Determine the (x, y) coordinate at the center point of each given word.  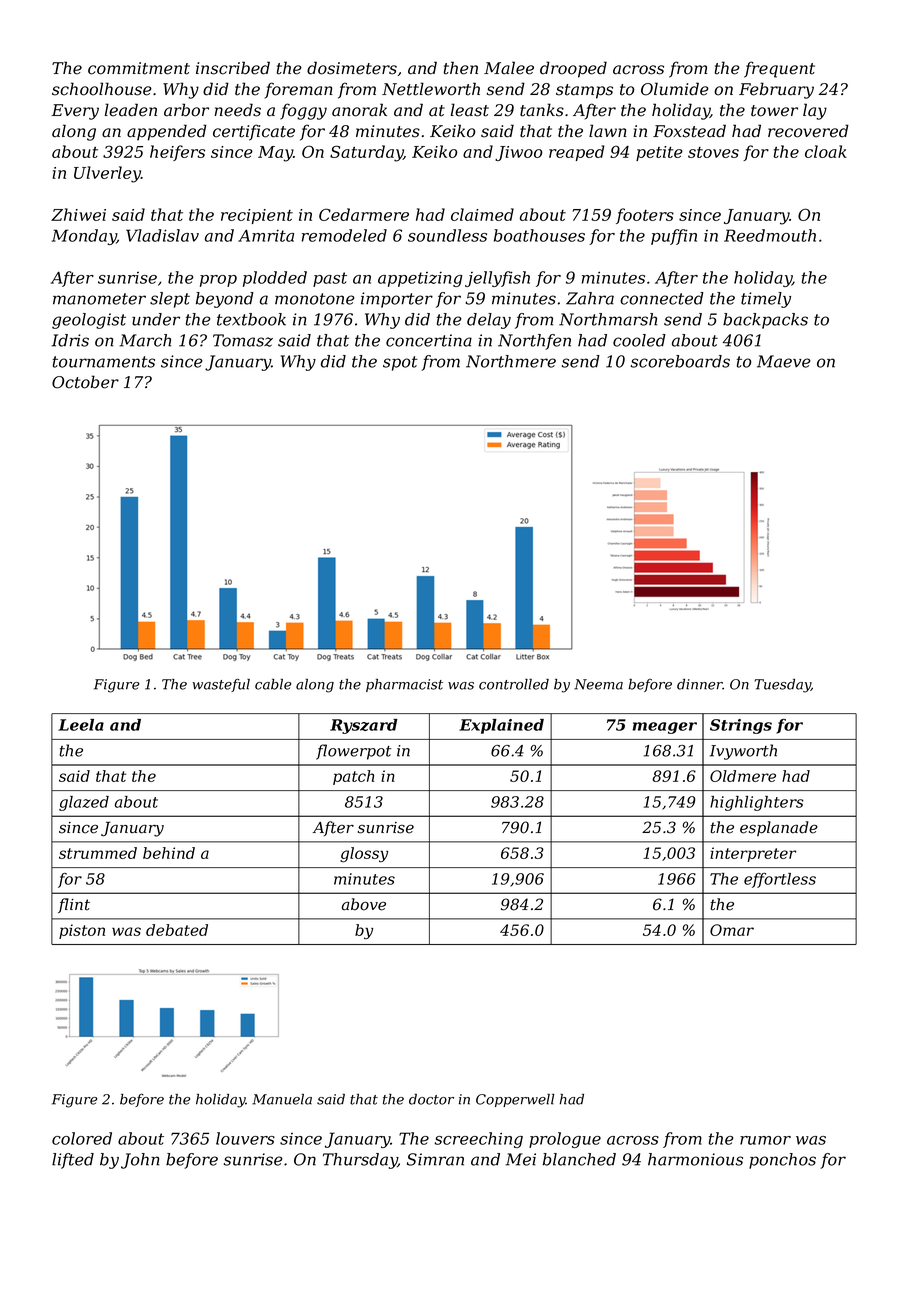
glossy (364, 854)
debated (177, 930)
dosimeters (352, 68)
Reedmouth (770, 235)
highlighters (757, 803)
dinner (700, 684)
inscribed (233, 68)
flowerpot (353, 752)
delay (489, 321)
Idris (70, 340)
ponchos (782, 1161)
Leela (81, 725)
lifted (73, 1161)
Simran (435, 1159)
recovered (808, 131)
